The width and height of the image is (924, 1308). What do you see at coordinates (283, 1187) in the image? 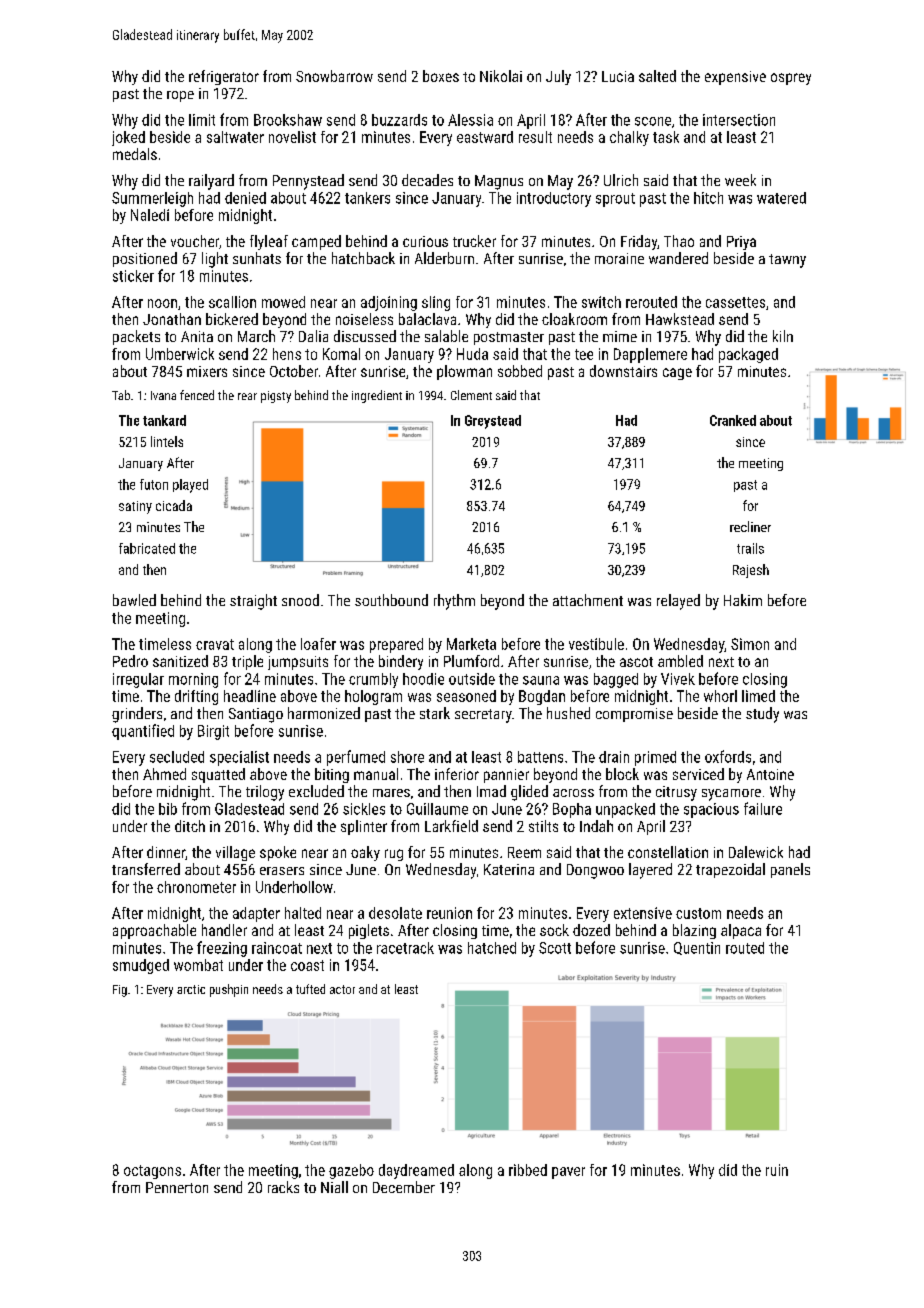
I see `racks` at bounding box center [283, 1187].
